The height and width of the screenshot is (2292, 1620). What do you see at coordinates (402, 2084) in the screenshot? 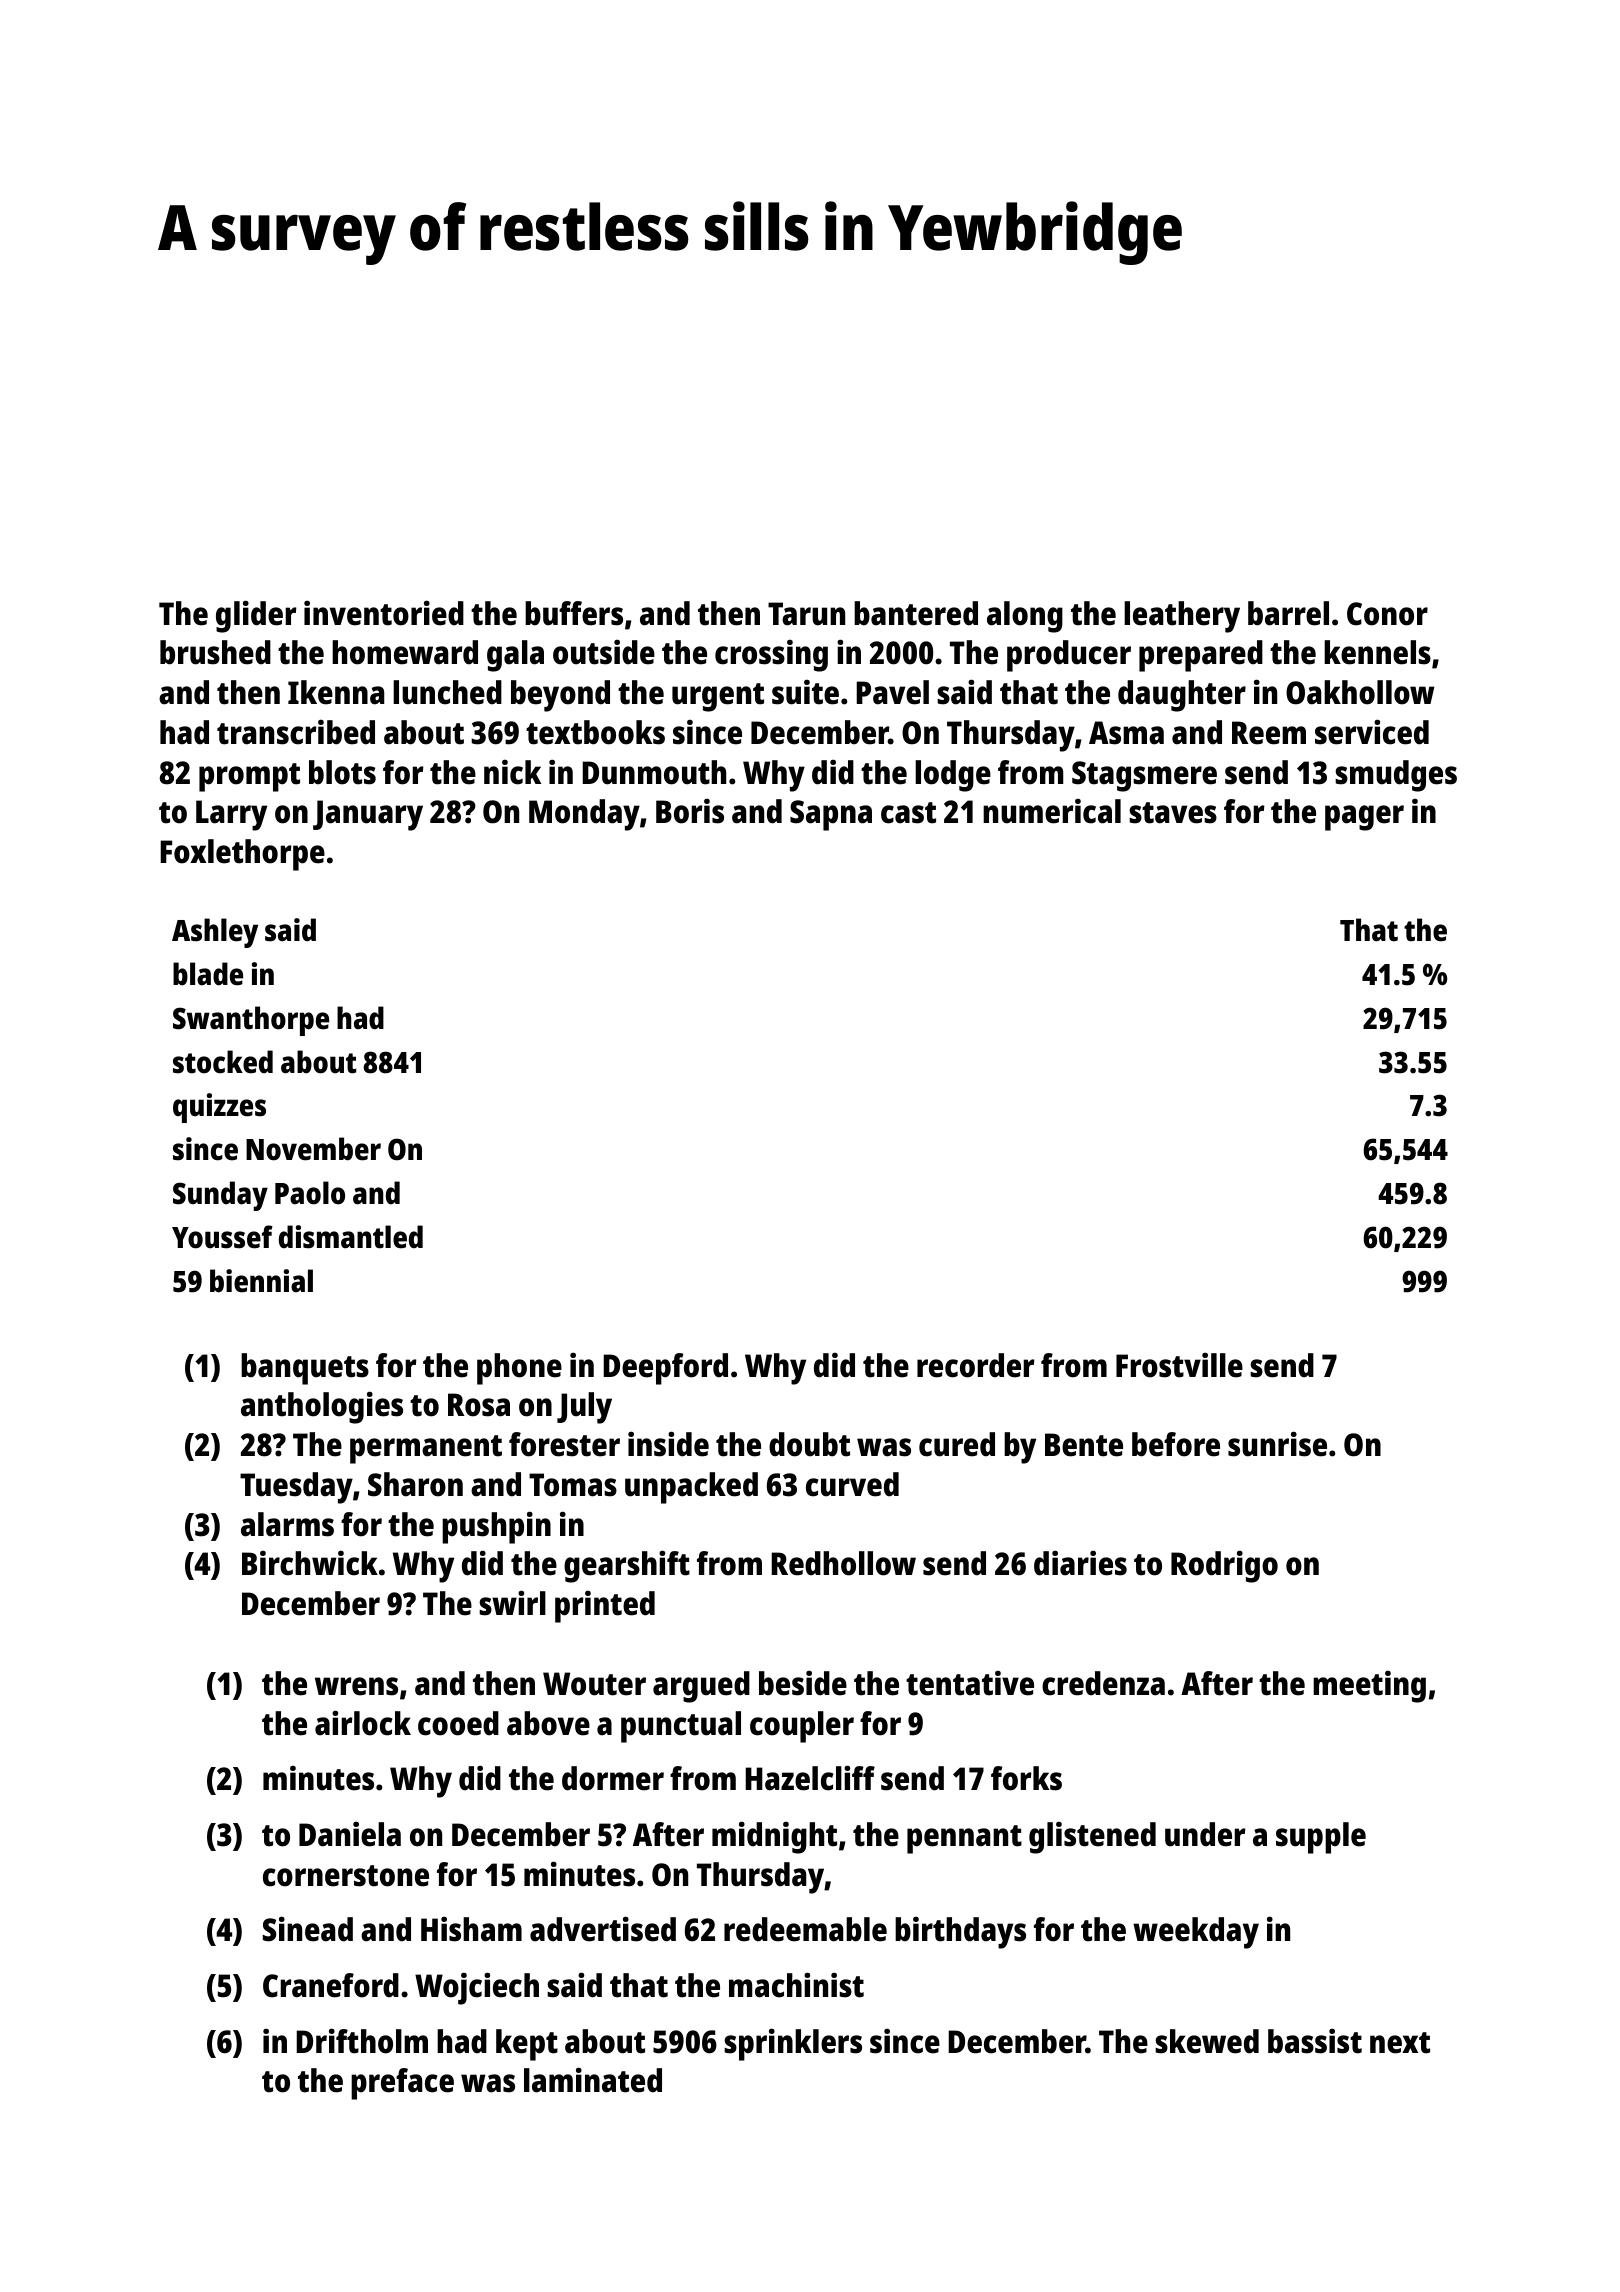
I see `preface` at bounding box center [402, 2084].
